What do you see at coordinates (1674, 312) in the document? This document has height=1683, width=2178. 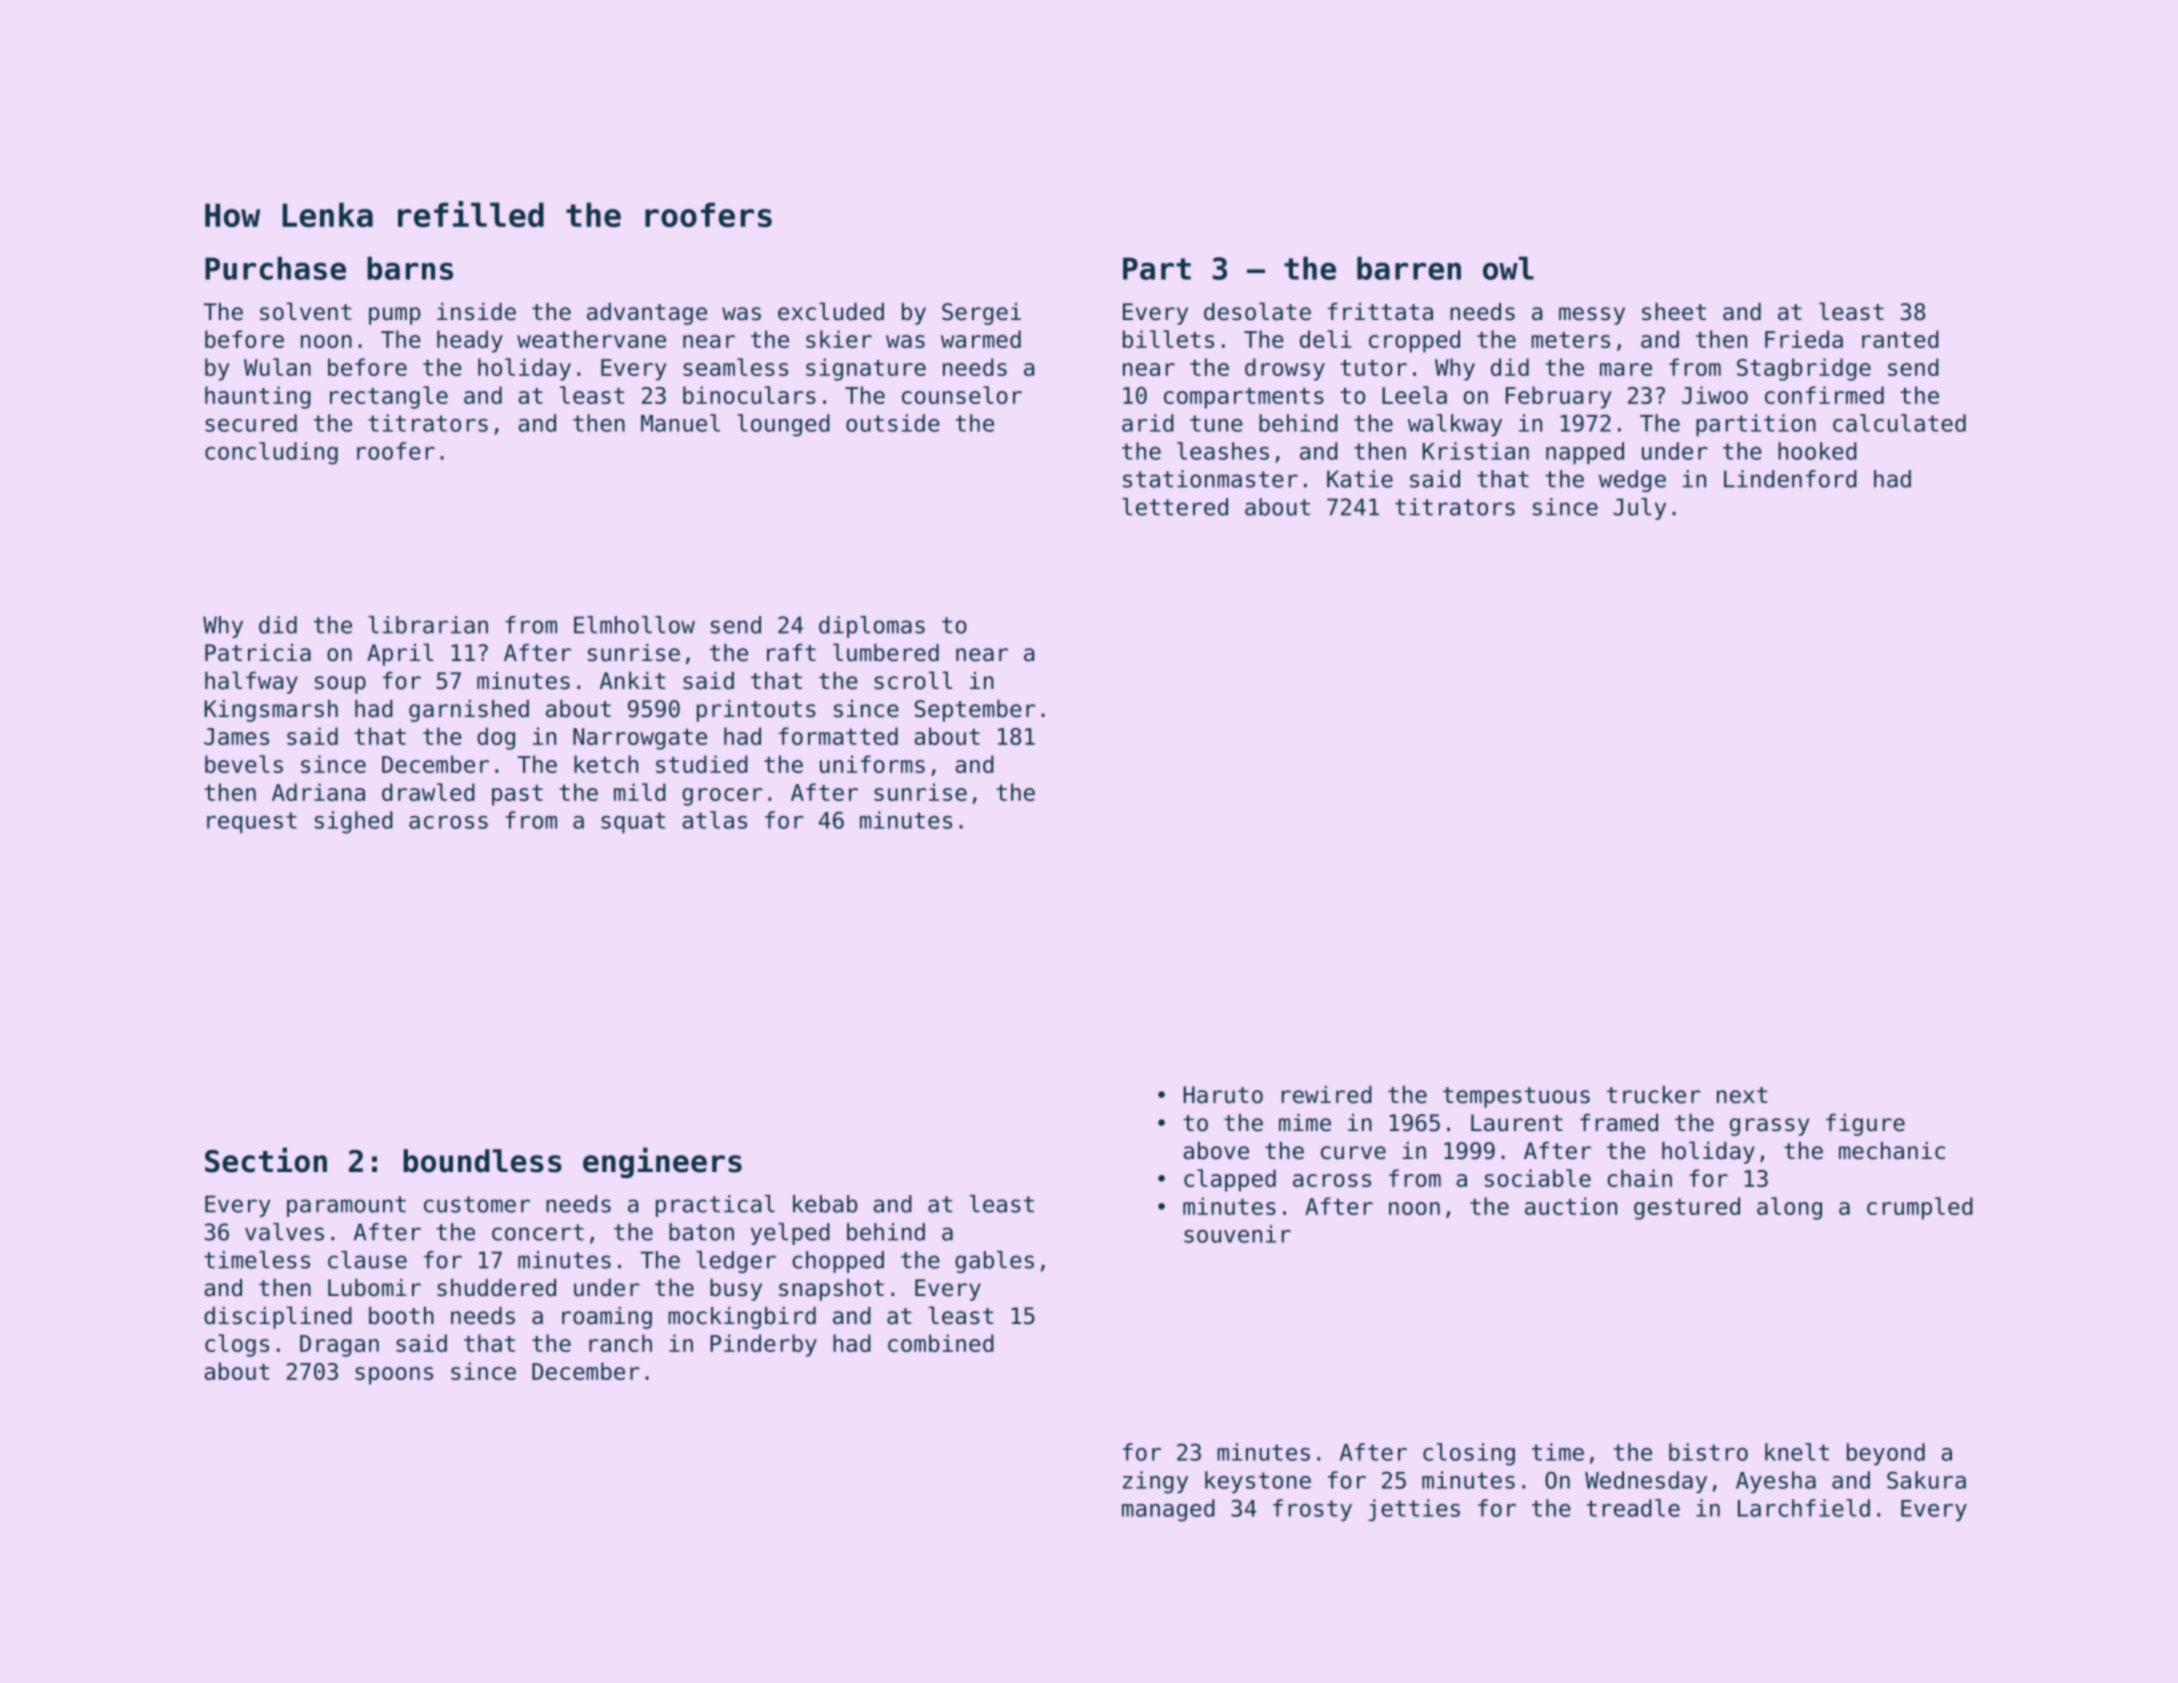 I see `sheet` at bounding box center [1674, 312].
